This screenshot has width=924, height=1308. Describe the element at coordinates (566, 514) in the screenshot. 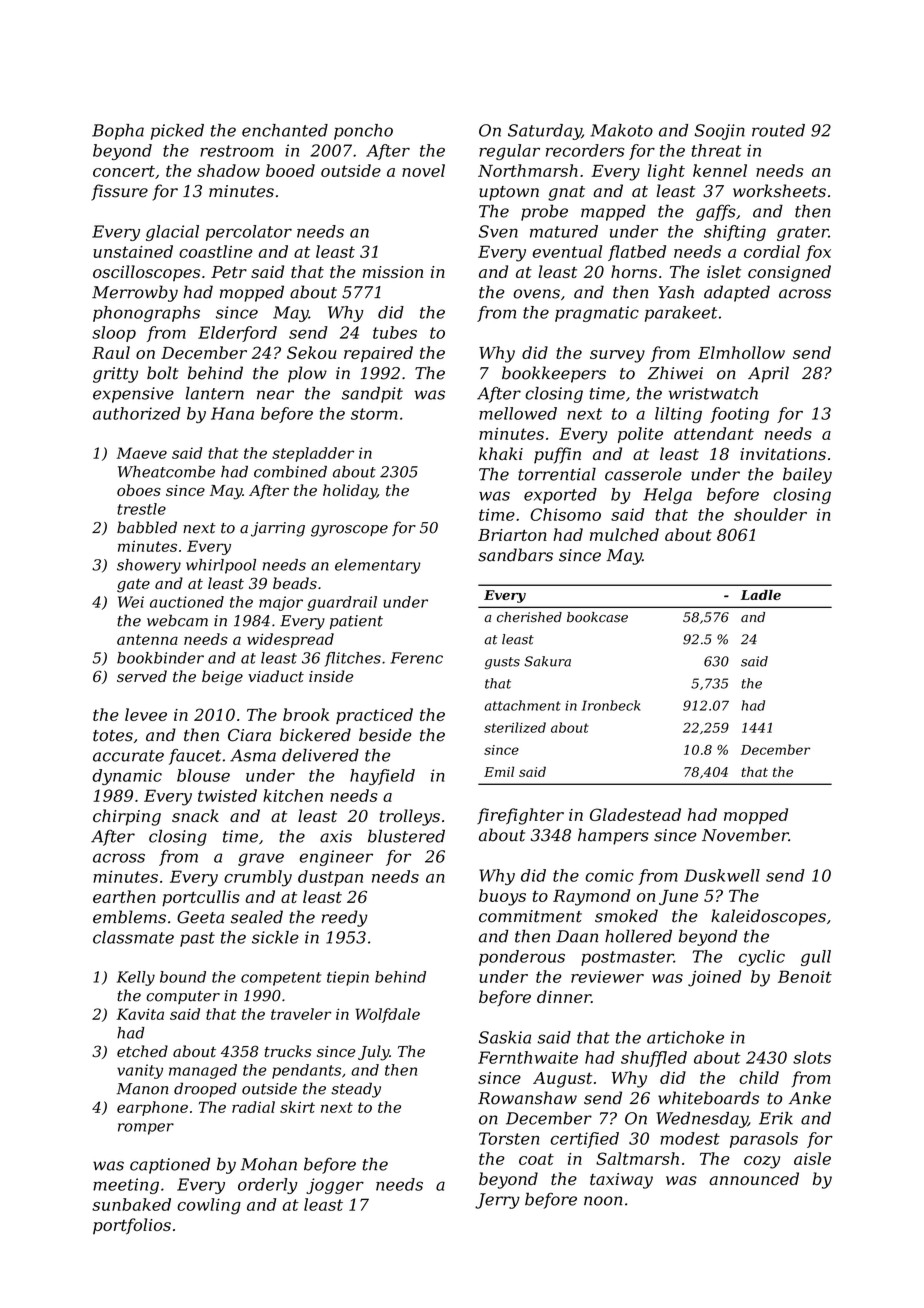

I see `Chisomo` at that location.
